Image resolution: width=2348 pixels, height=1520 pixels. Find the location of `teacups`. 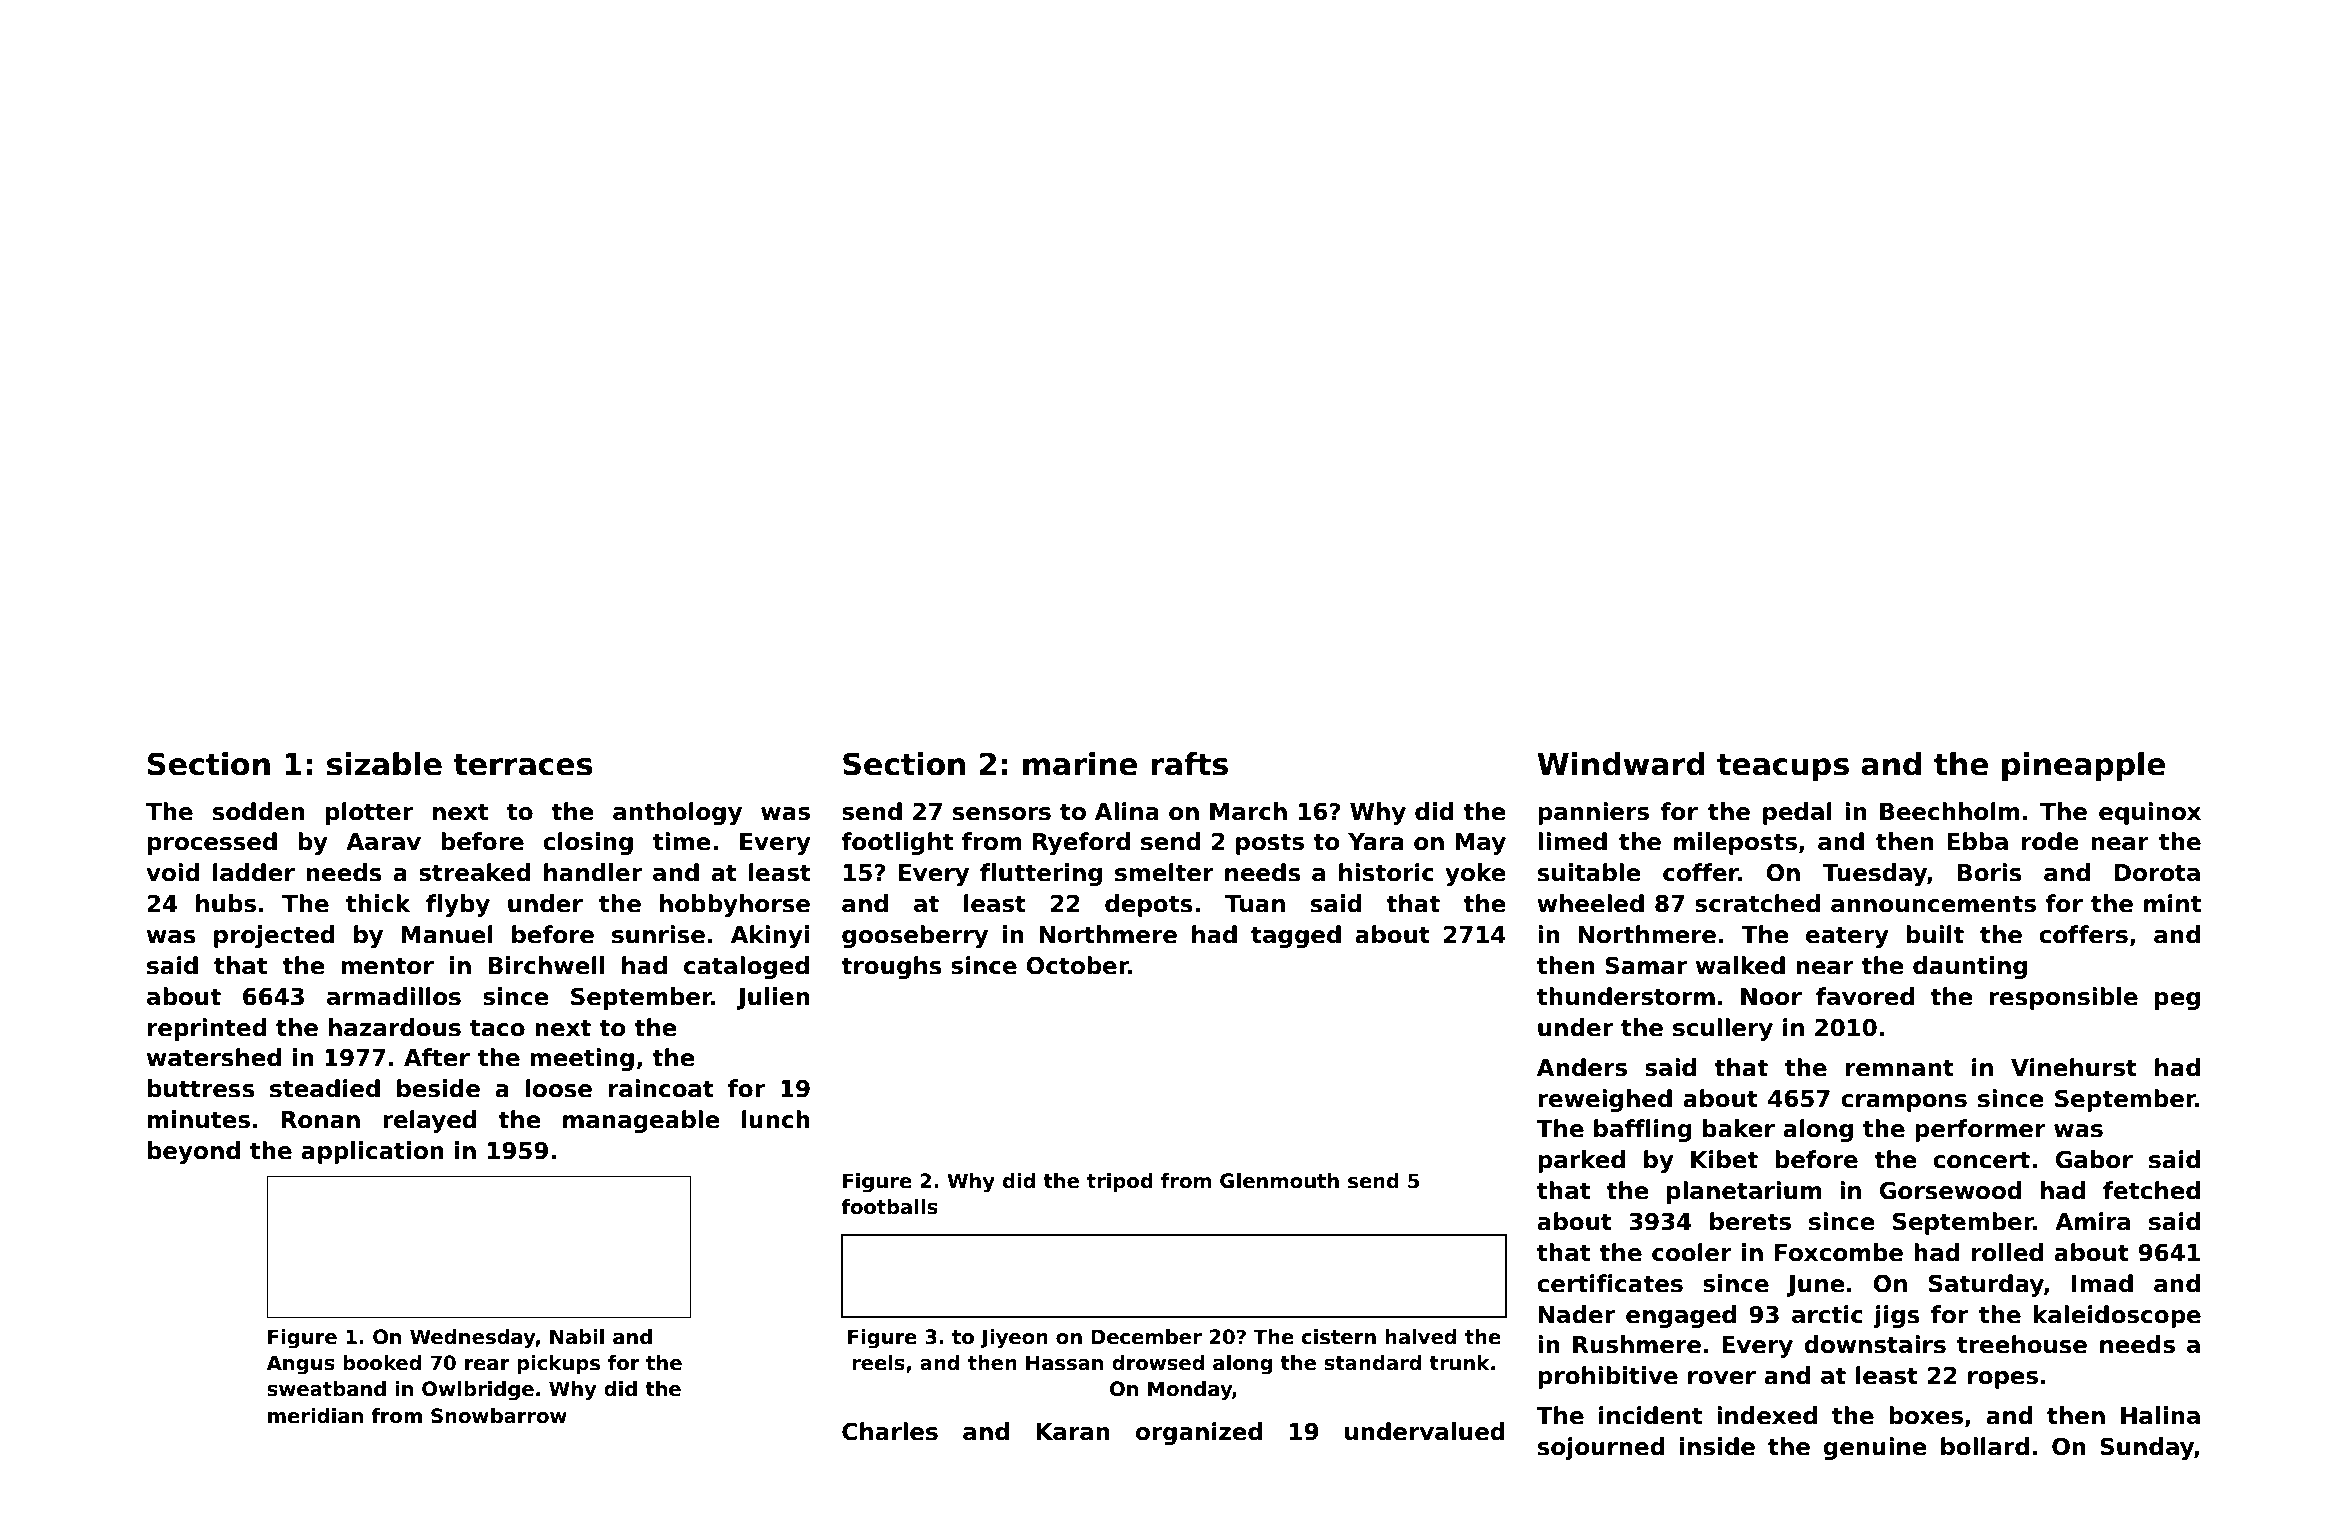

teacups is located at coordinates (1783, 767).
